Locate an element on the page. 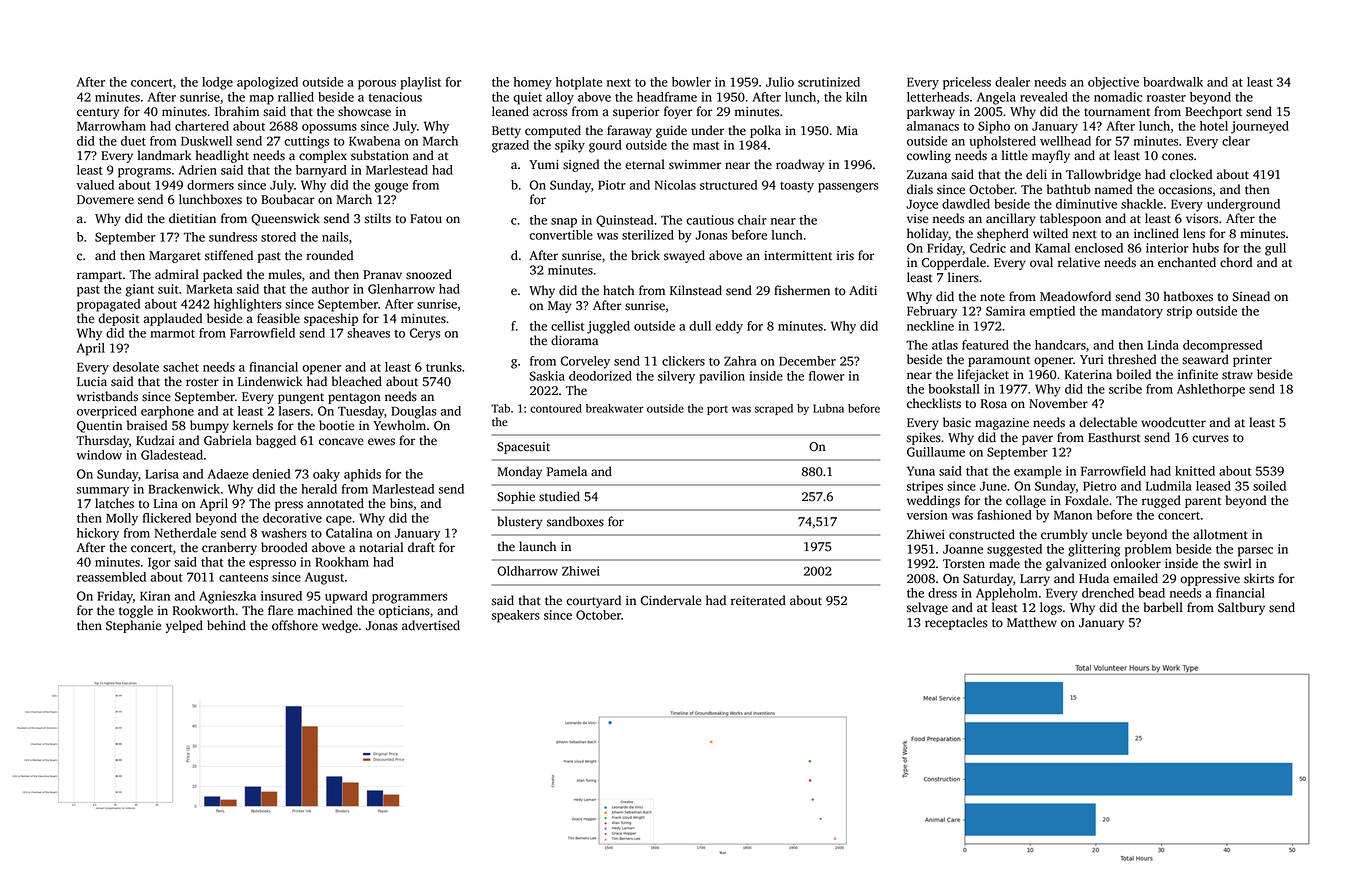  Pamela is located at coordinates (567, 471).
